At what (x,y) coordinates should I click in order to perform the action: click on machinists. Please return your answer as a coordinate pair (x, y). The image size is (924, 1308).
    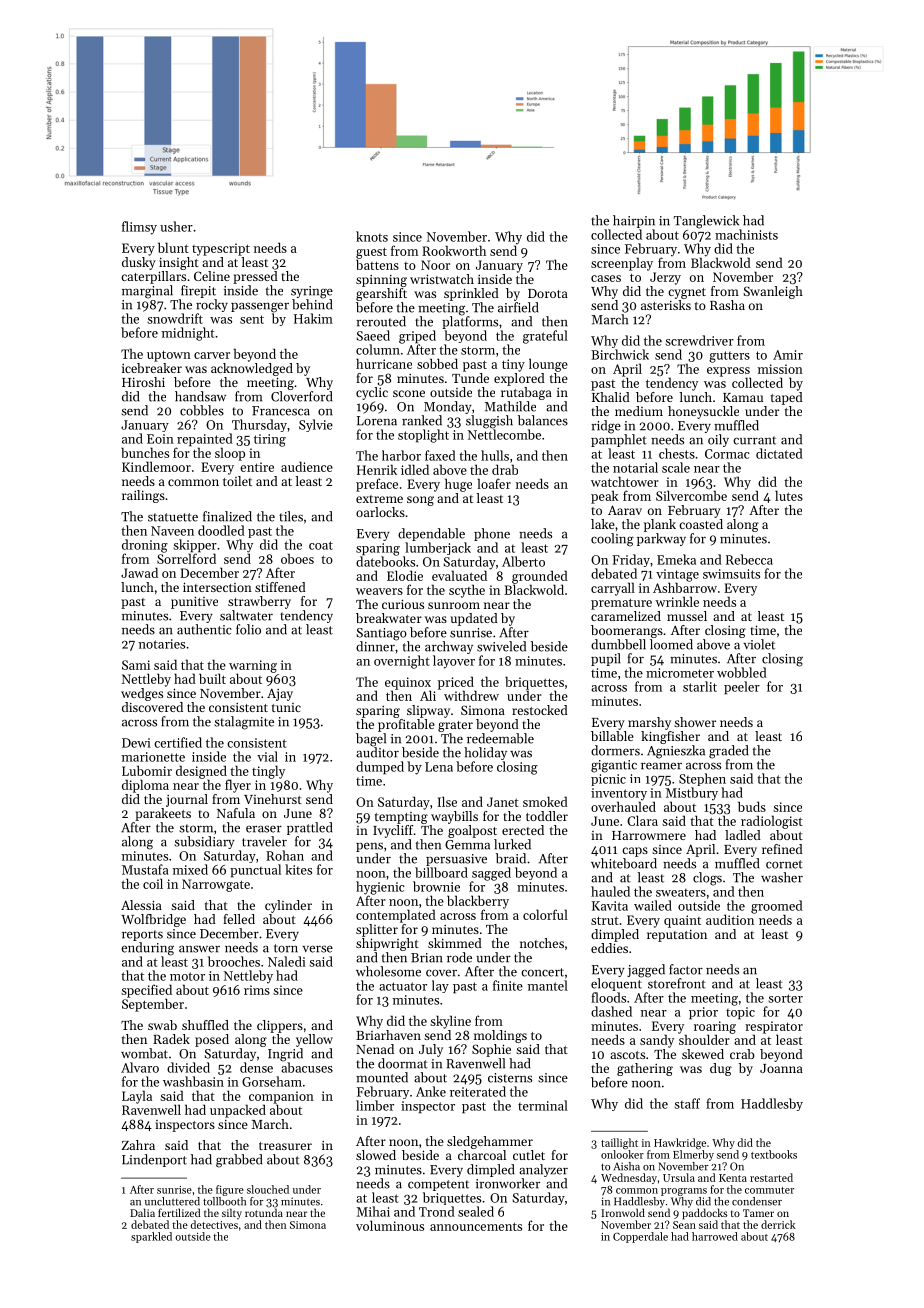
    Looking at the image, I should click on (746, 234).
